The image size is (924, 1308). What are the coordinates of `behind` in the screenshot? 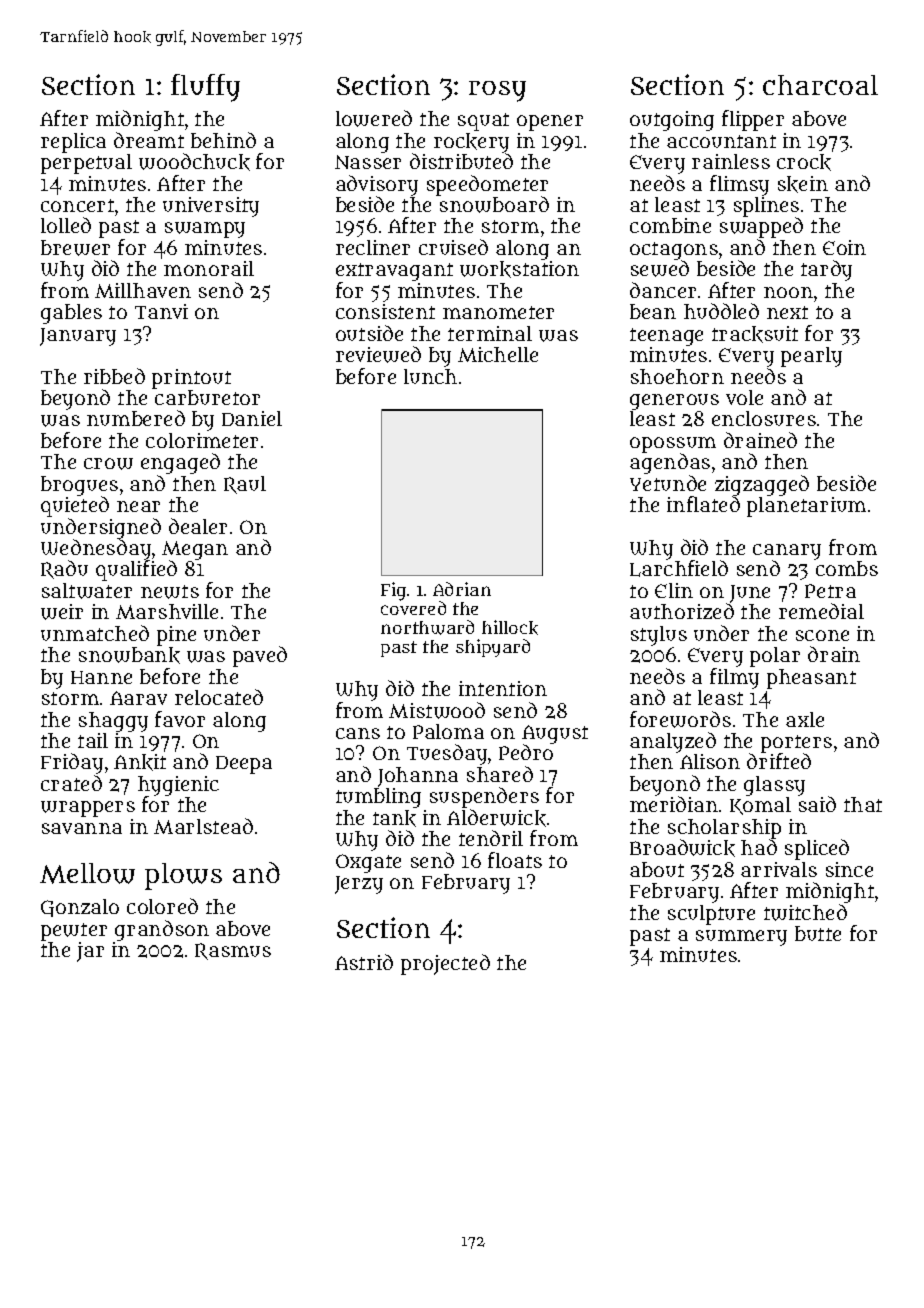 It's located at (223, 140).
